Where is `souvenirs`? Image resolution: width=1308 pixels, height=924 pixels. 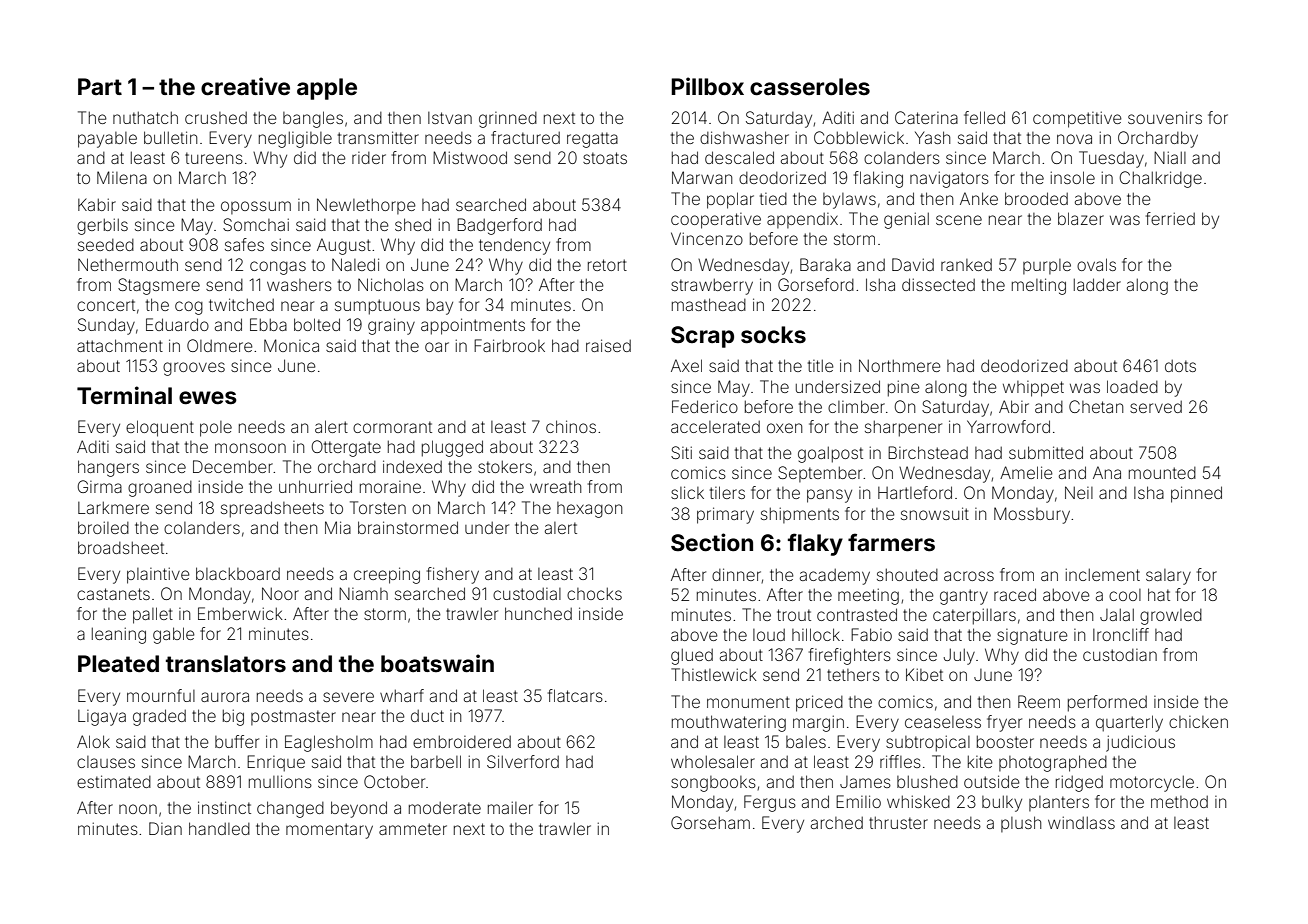 souvenirs is located at coordinates (1165, 117).
